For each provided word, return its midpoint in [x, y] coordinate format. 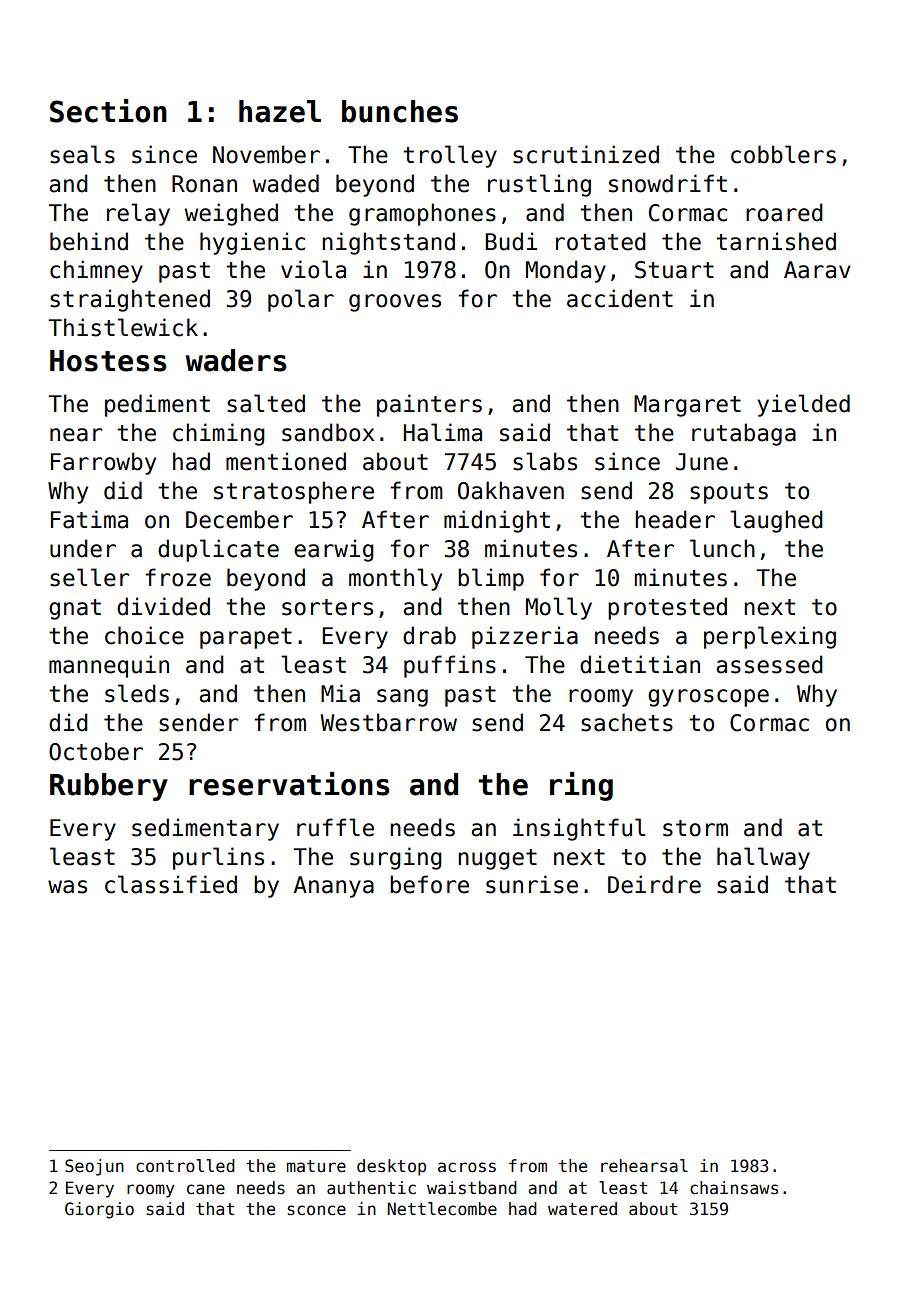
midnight [497, 521]
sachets [627, 722]
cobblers [783, 154]
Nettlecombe [442, 1209]
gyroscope [708, 698]
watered [582, 1209]
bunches [400, 111]
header [675, 519]
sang [402, 698]
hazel [280, 111]
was [67, 887]
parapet [246, 638]
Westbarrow [388, 722]
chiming [219, 434]
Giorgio [99, 1210]
